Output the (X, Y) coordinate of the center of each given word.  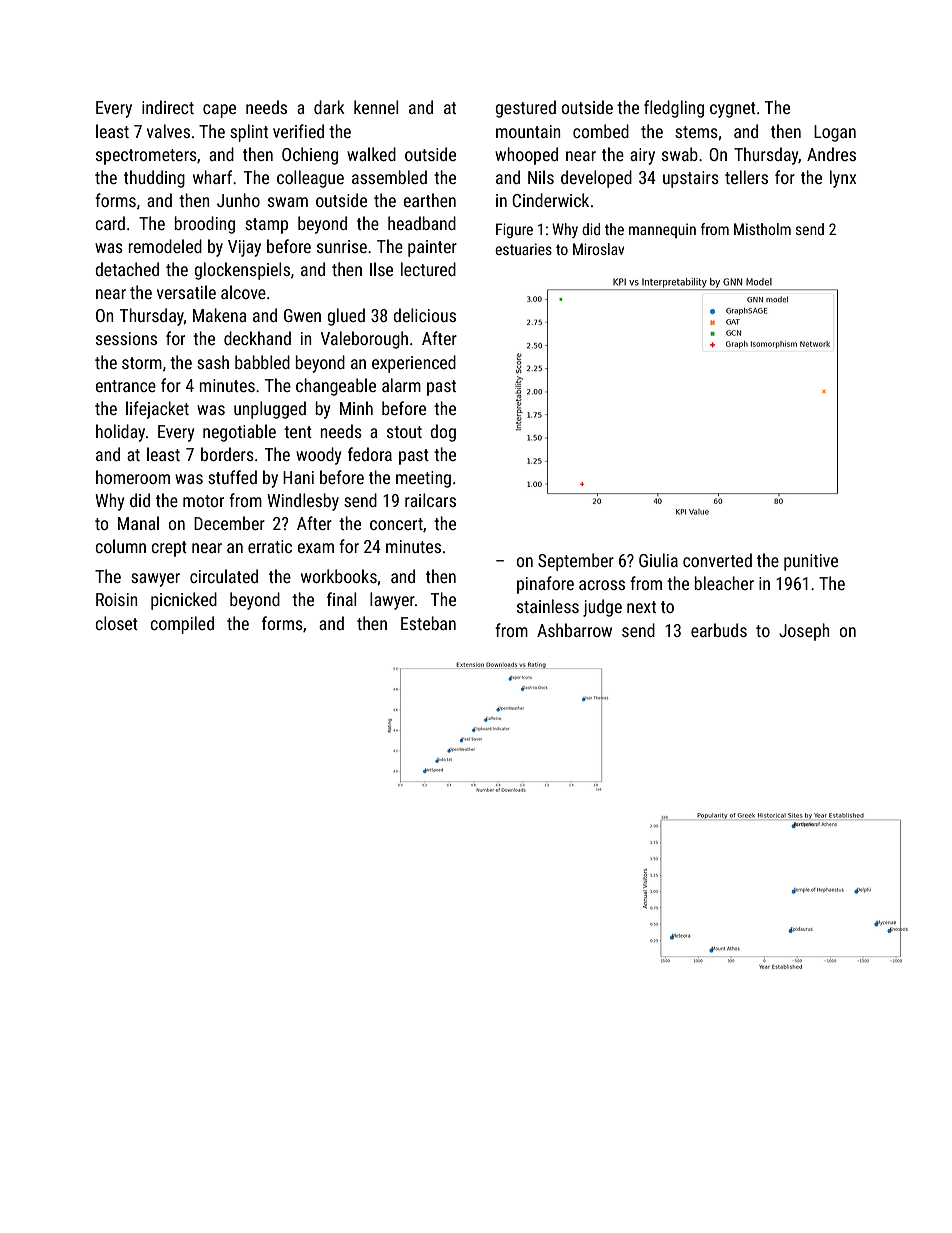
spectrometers (146, 157)
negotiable (239, 433)
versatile (186, 292)
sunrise (342, 246)
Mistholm (762, 229)
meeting (423, 479)
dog (443, 433)
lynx (843, 179)
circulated (224, 576)
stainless (548, 606)
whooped (526, 156)
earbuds (719, 630)
